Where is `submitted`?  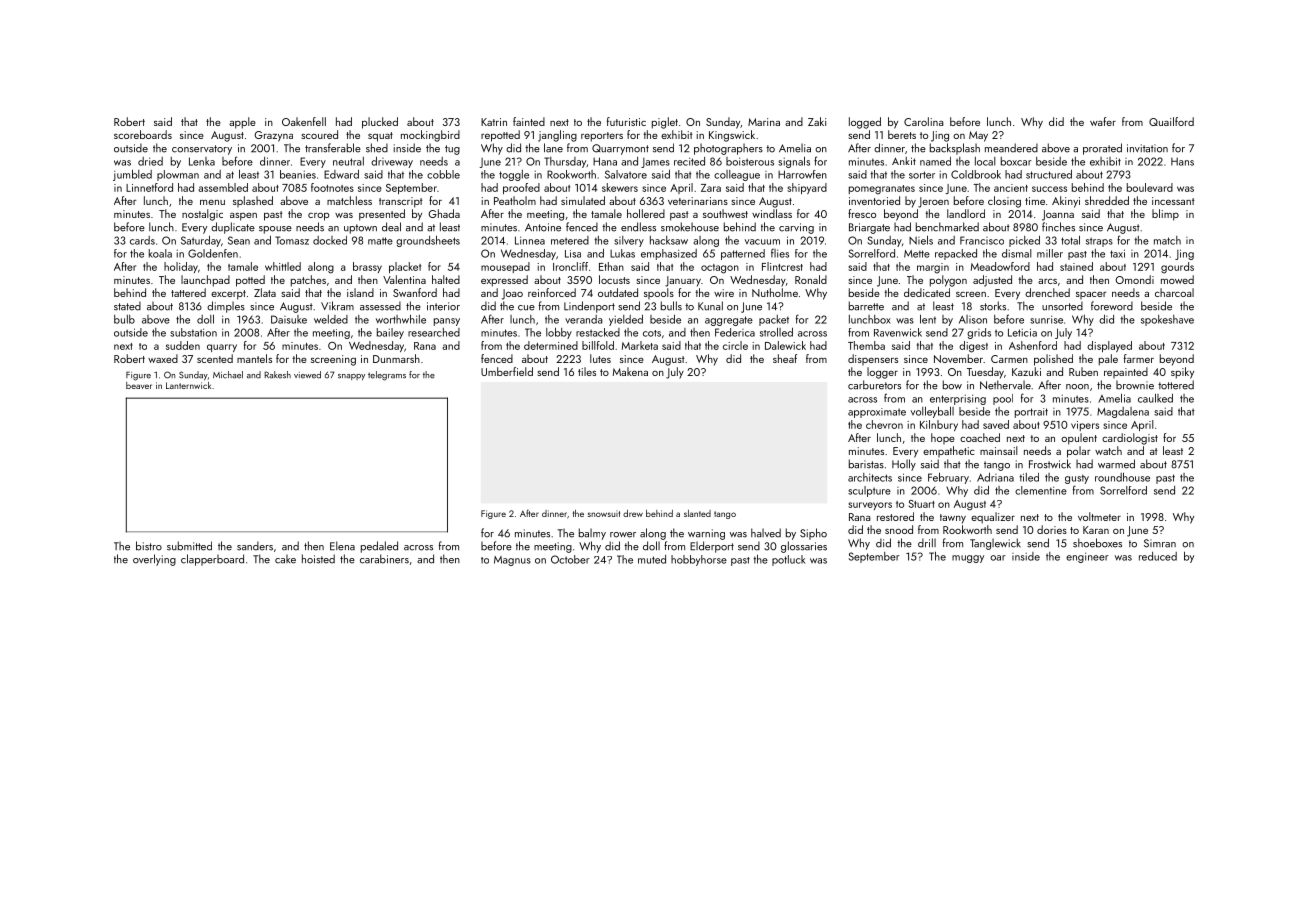 submitted is located at coordinates (189, 546).
